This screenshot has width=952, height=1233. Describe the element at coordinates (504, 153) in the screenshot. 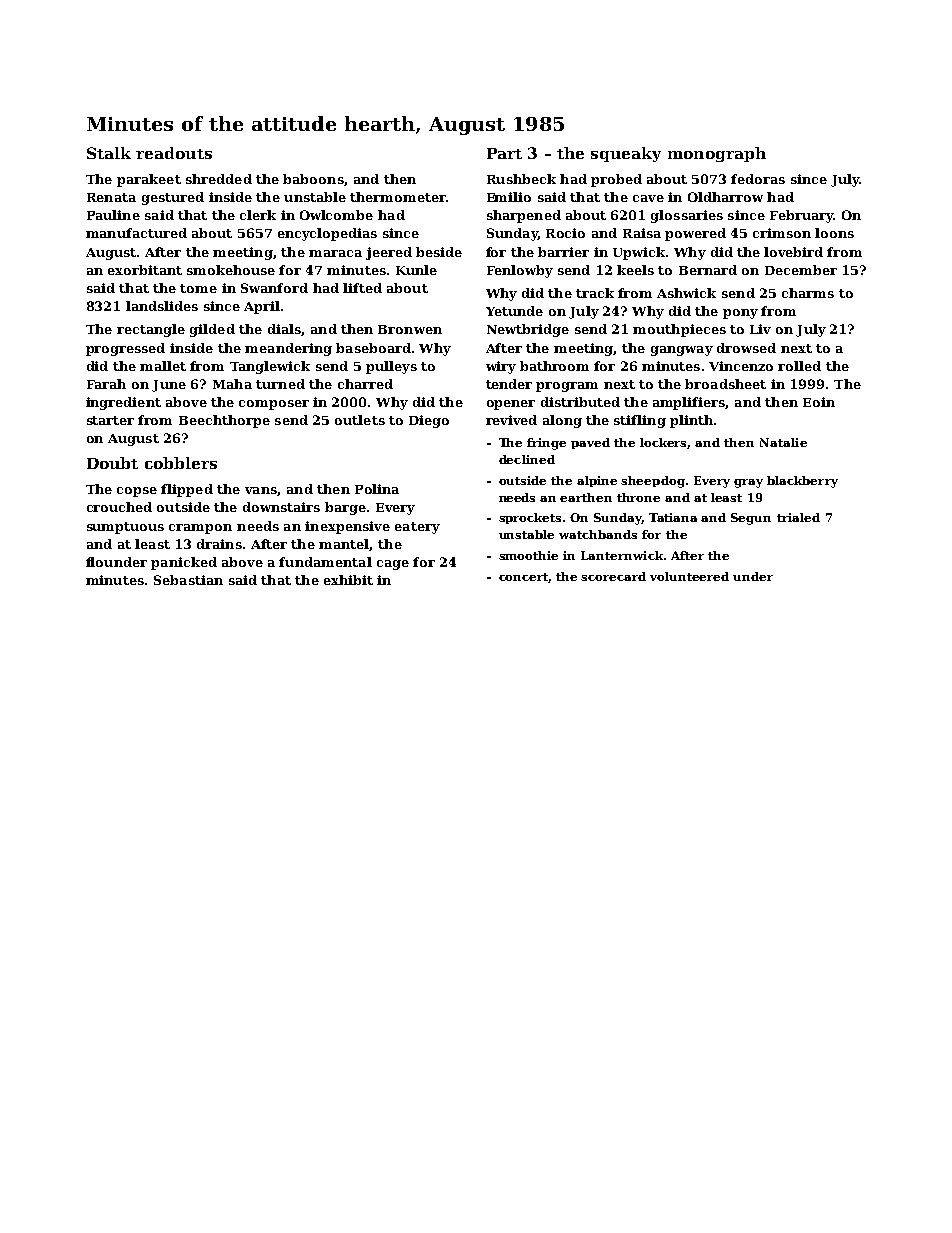

I see `Part` at that location.
